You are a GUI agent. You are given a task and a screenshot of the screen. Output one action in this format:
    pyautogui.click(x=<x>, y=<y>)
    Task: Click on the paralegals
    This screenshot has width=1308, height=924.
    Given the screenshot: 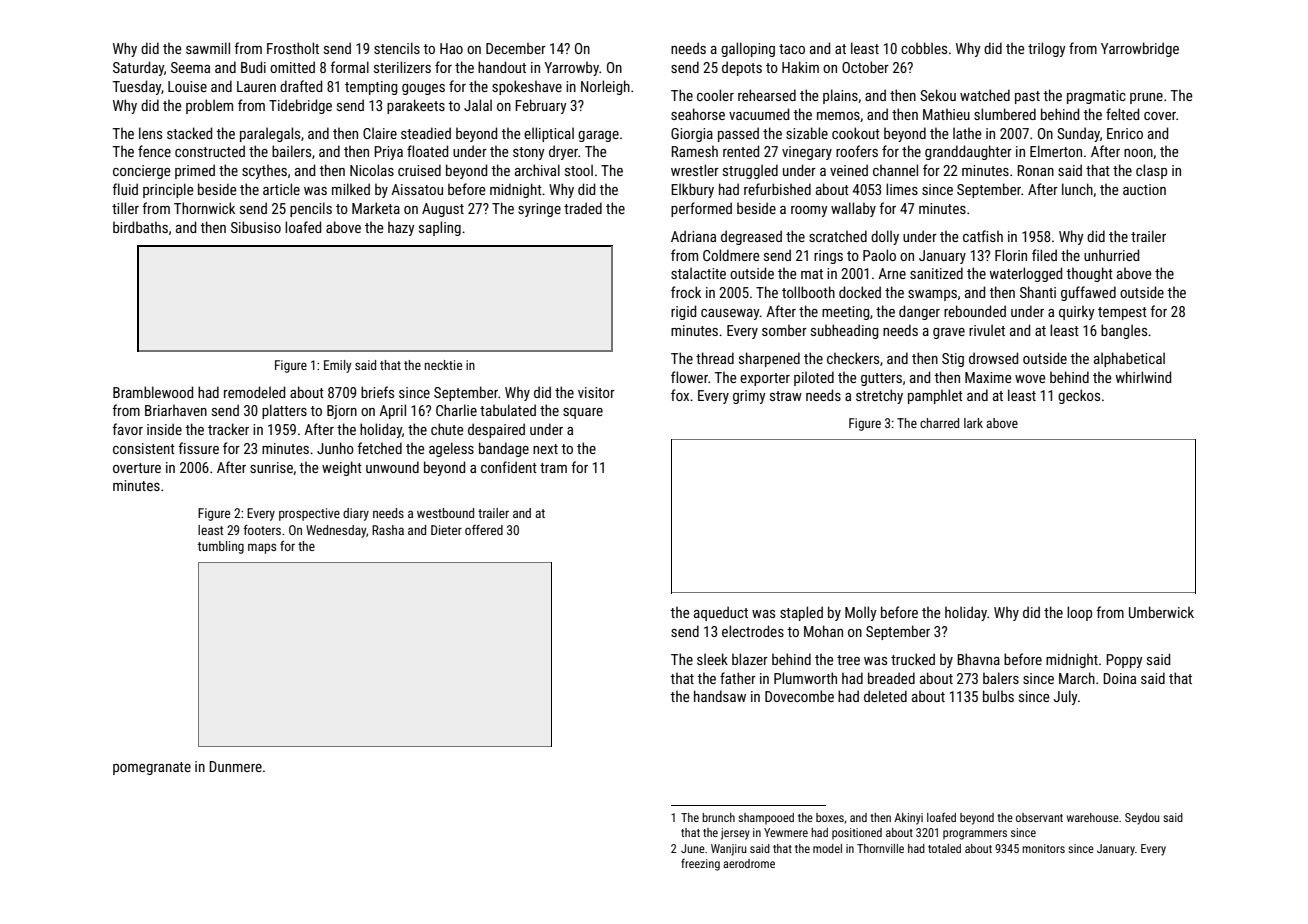 What is the action you would take?
    pyautogui.click(x=270, y=134)
